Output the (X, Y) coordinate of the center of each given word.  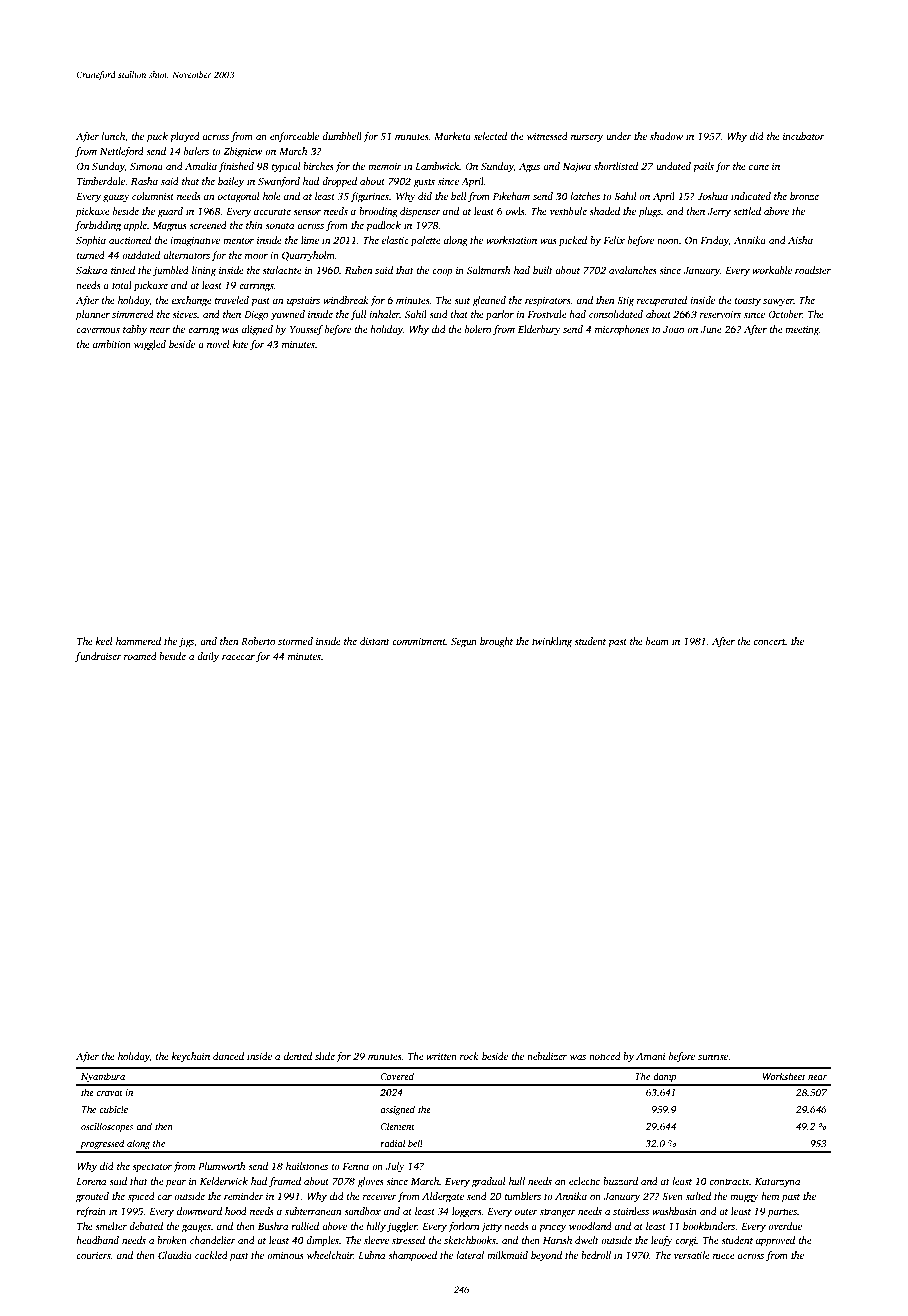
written (441, 1056)
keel (104, 641)
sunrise (713, 1056)
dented (298, 1056)
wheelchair (330, 1255)
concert (769, 642)
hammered (138, 641)
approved (775, 1241)
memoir (385, 166)
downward (199, 1211)
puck (157, 137)
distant (375, 641)
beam (657, 641)
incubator (804, 136)
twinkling (552, 642)
